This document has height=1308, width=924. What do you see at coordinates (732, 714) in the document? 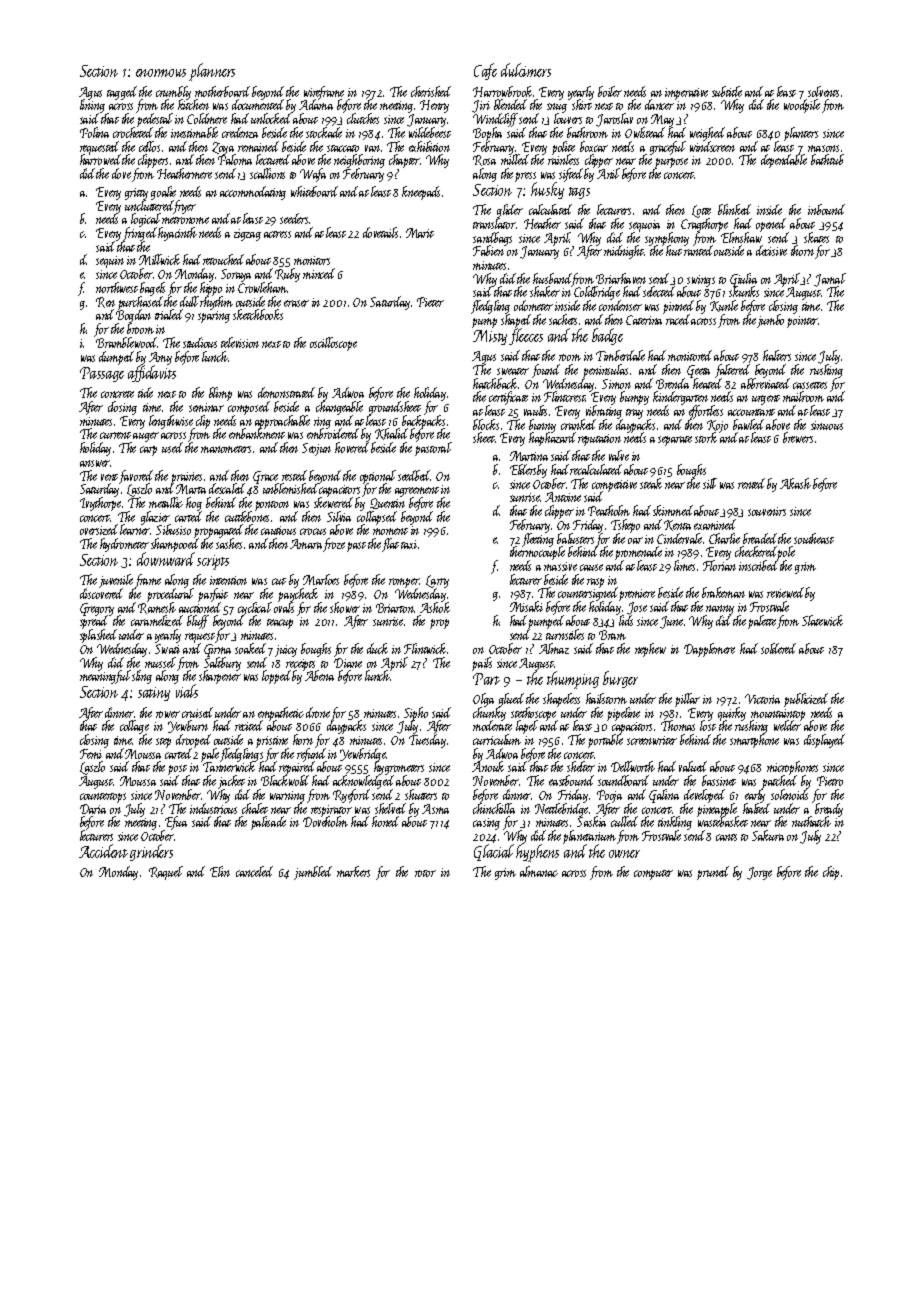
I see `quirky` at bounding box center [732, 714].
